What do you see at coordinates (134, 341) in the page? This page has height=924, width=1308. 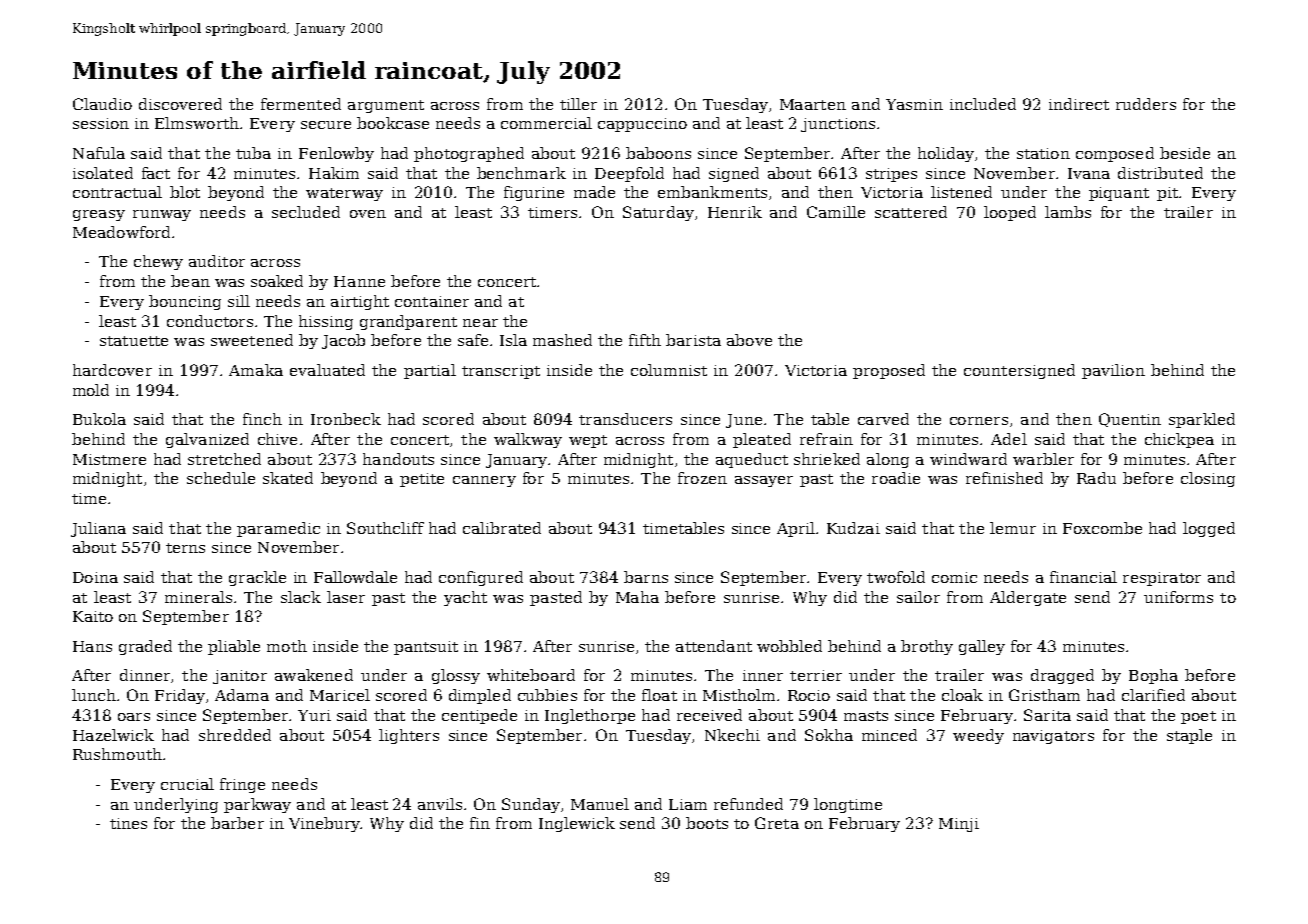 I see `statuette` at bounding box center [134, 341].
